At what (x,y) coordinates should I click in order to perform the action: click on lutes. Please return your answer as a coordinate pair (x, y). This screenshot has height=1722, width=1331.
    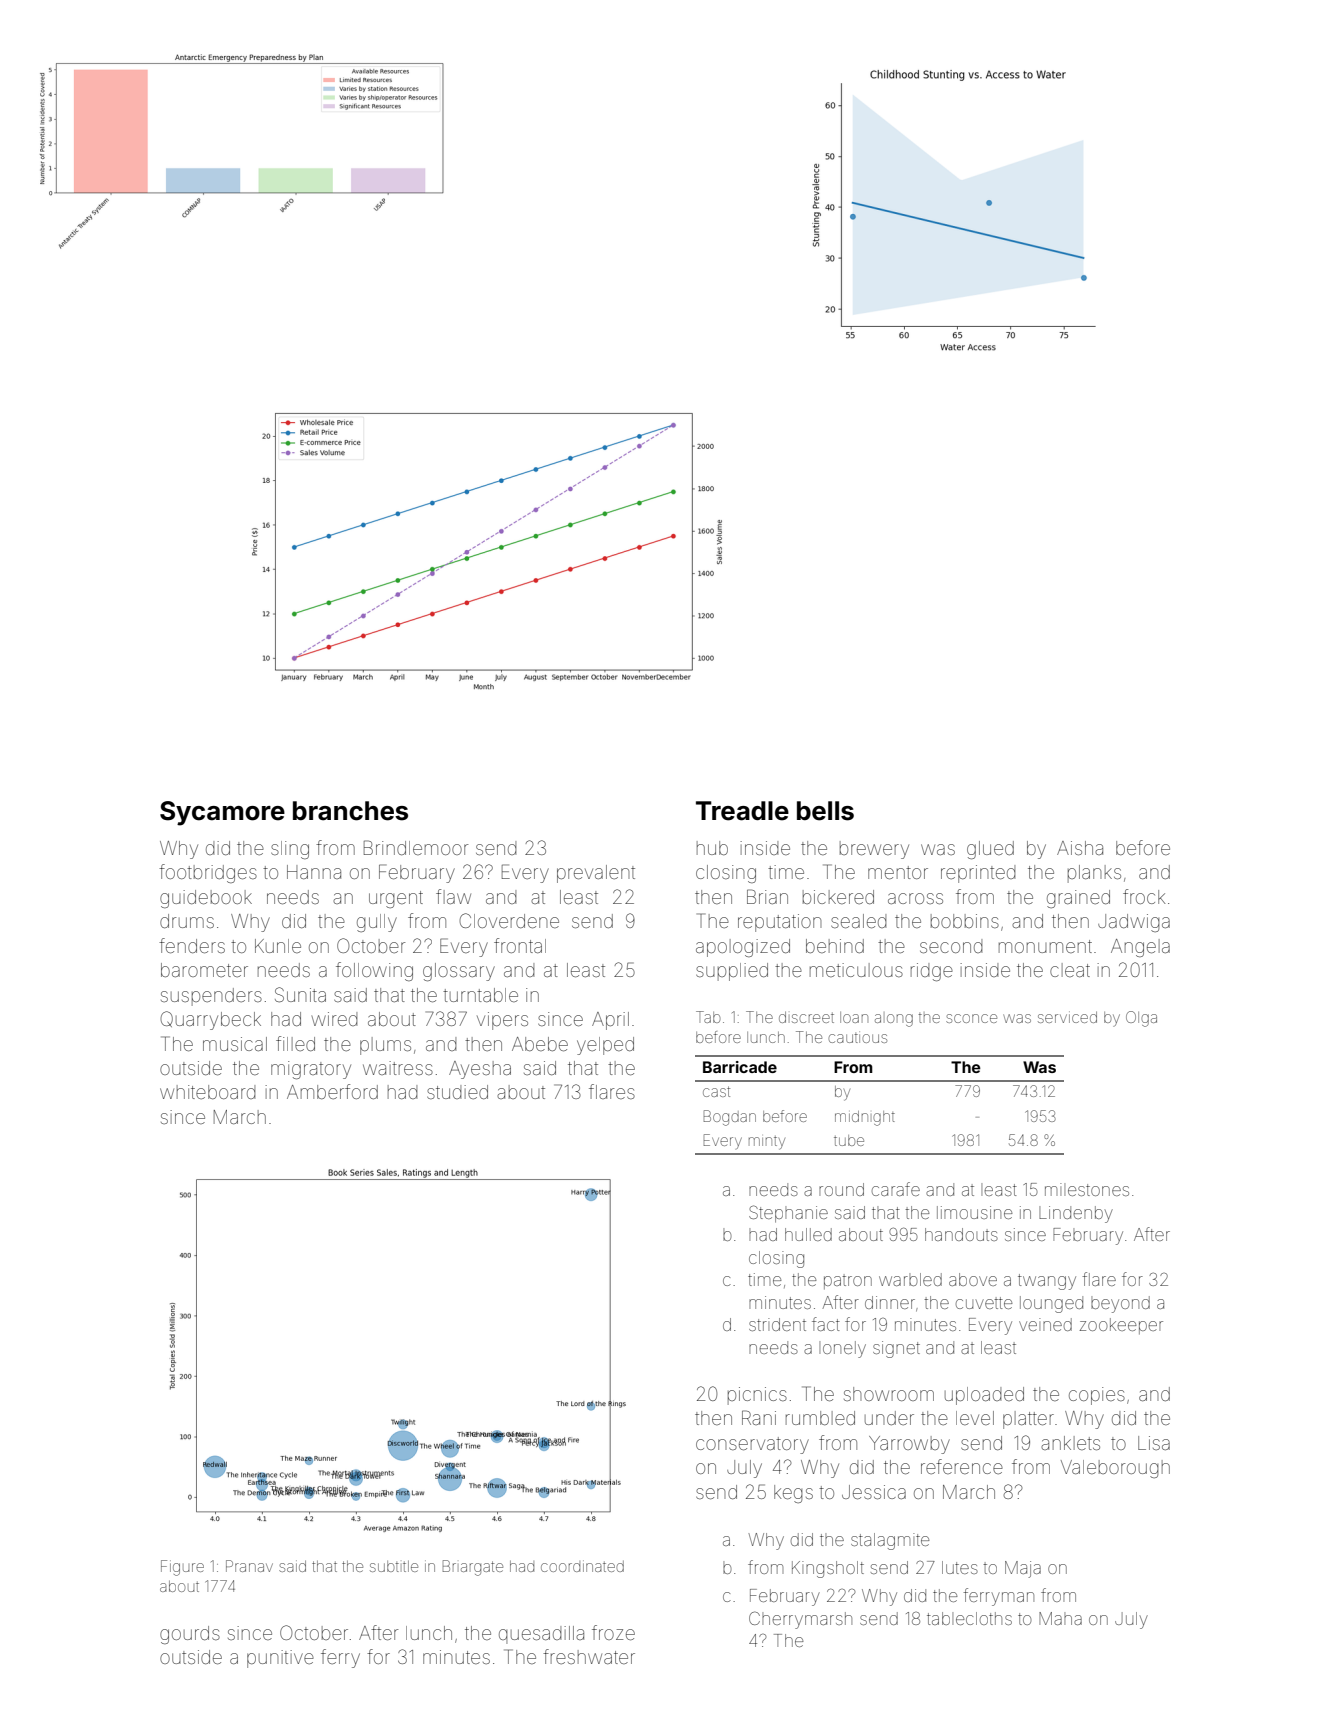
    Looking at the image, I should click on (960, 1567).
